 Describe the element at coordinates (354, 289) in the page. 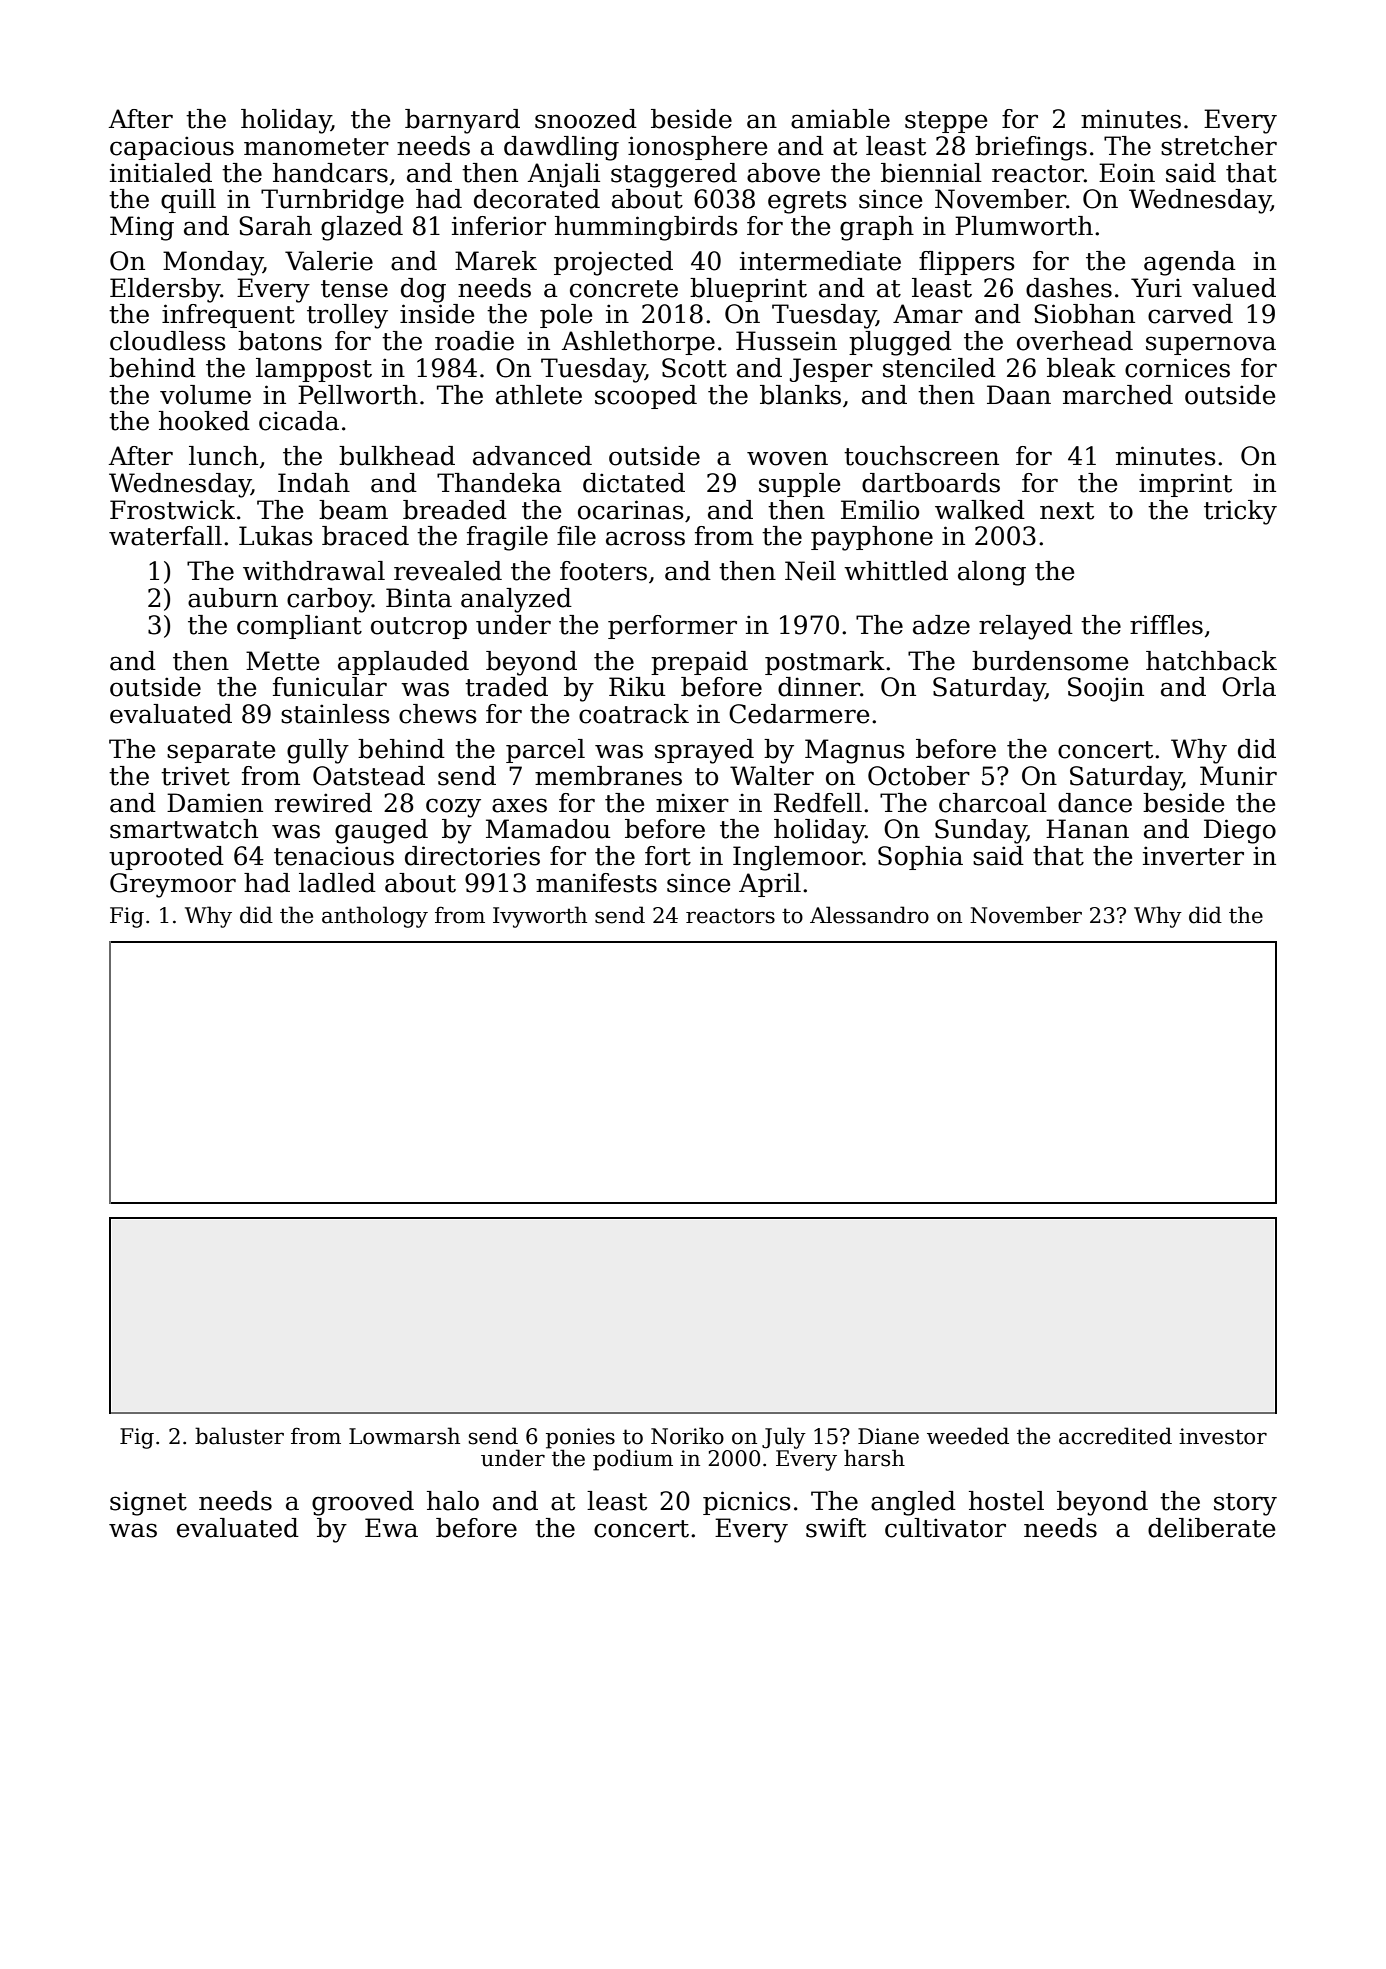

I see `tense` at that location.
